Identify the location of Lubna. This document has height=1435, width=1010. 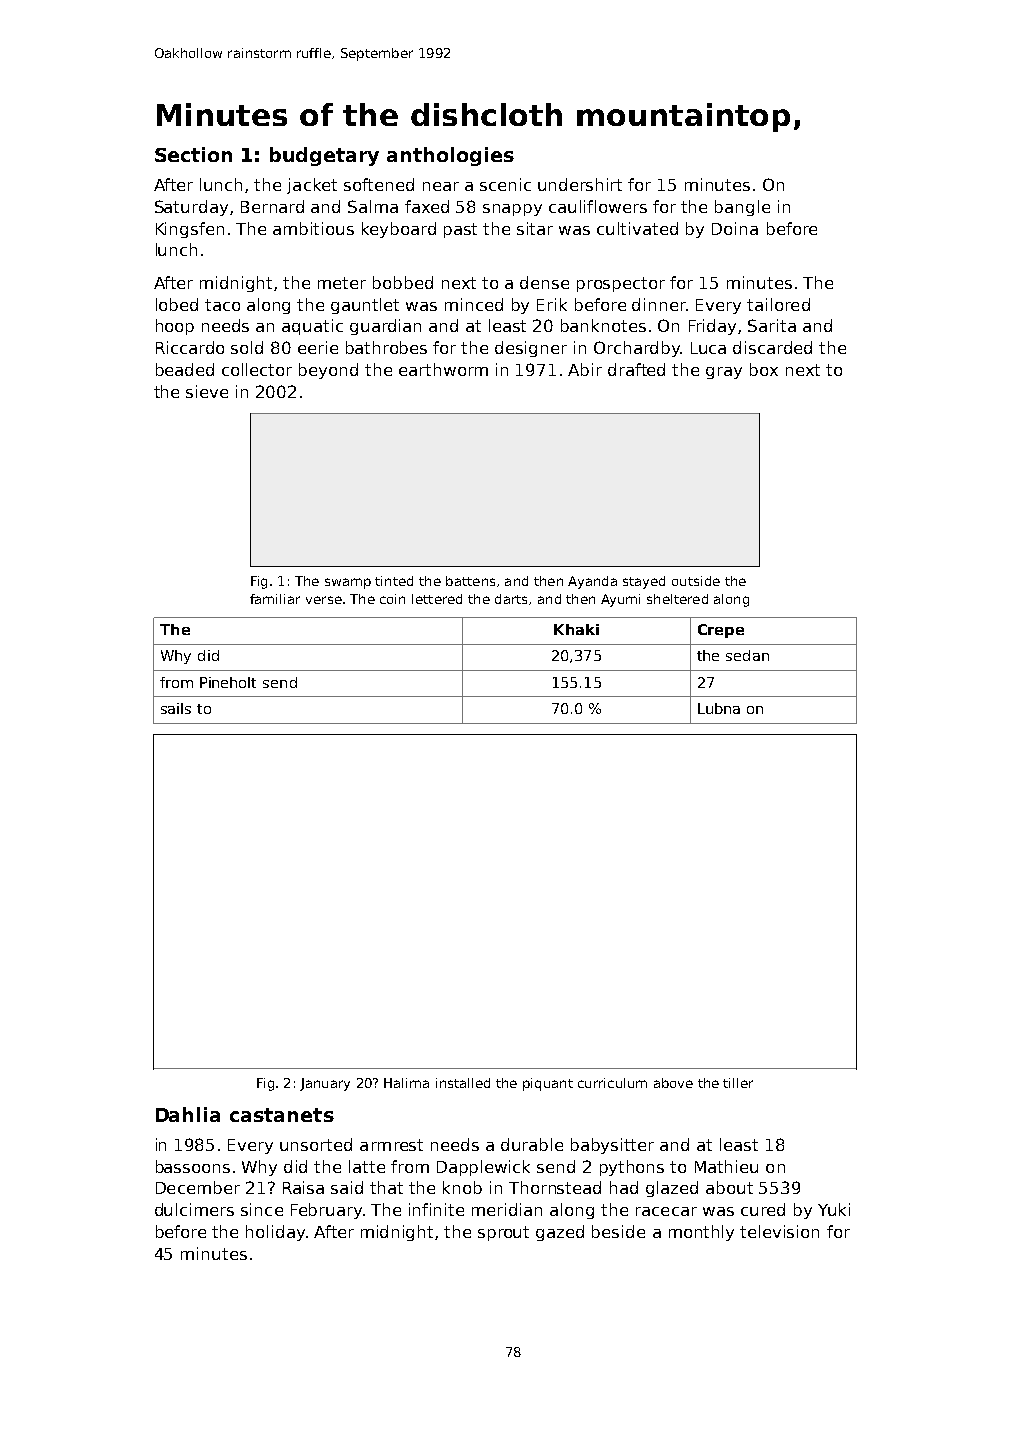
(719, 708).
